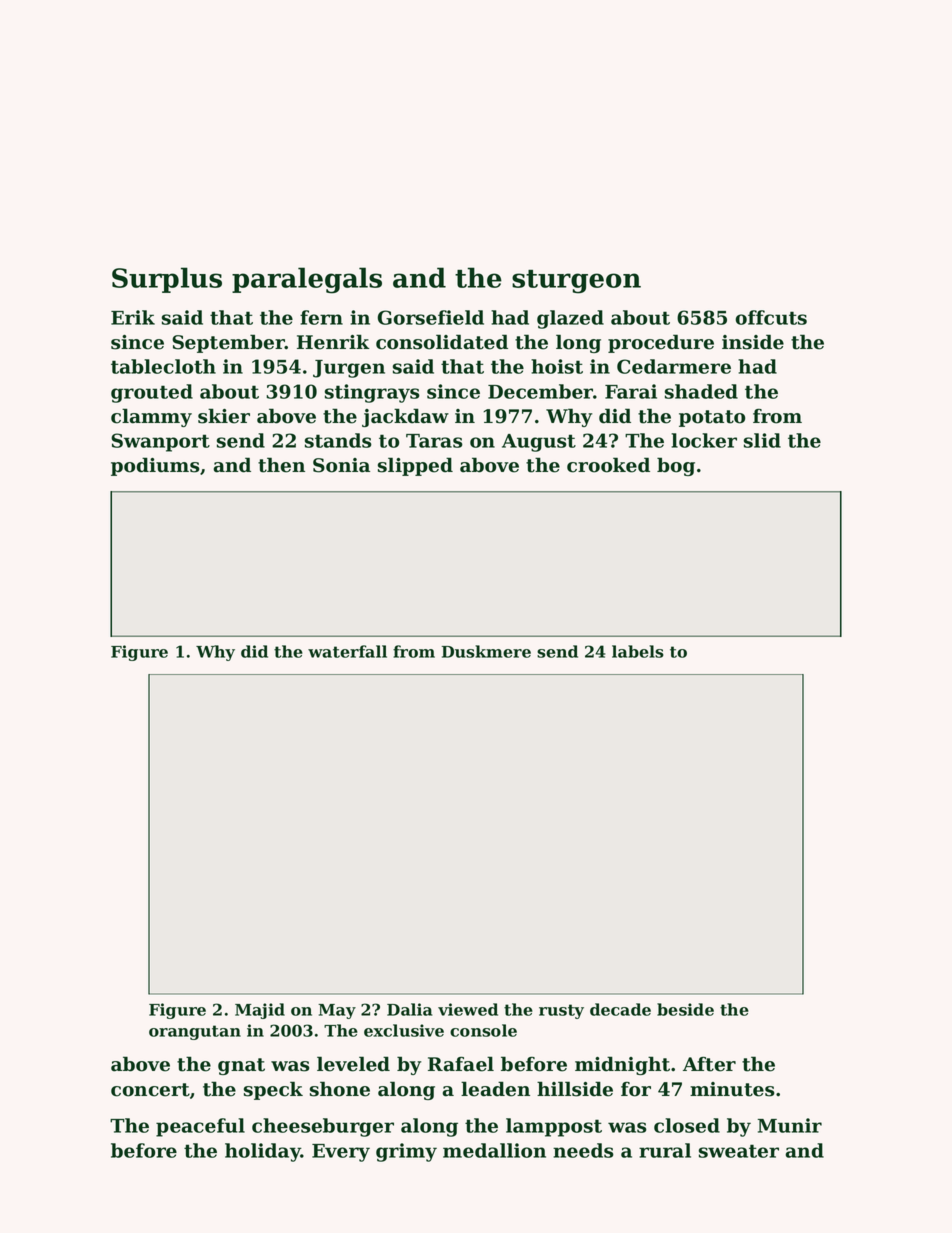  I want to click on grouted, so click(152, 393).
